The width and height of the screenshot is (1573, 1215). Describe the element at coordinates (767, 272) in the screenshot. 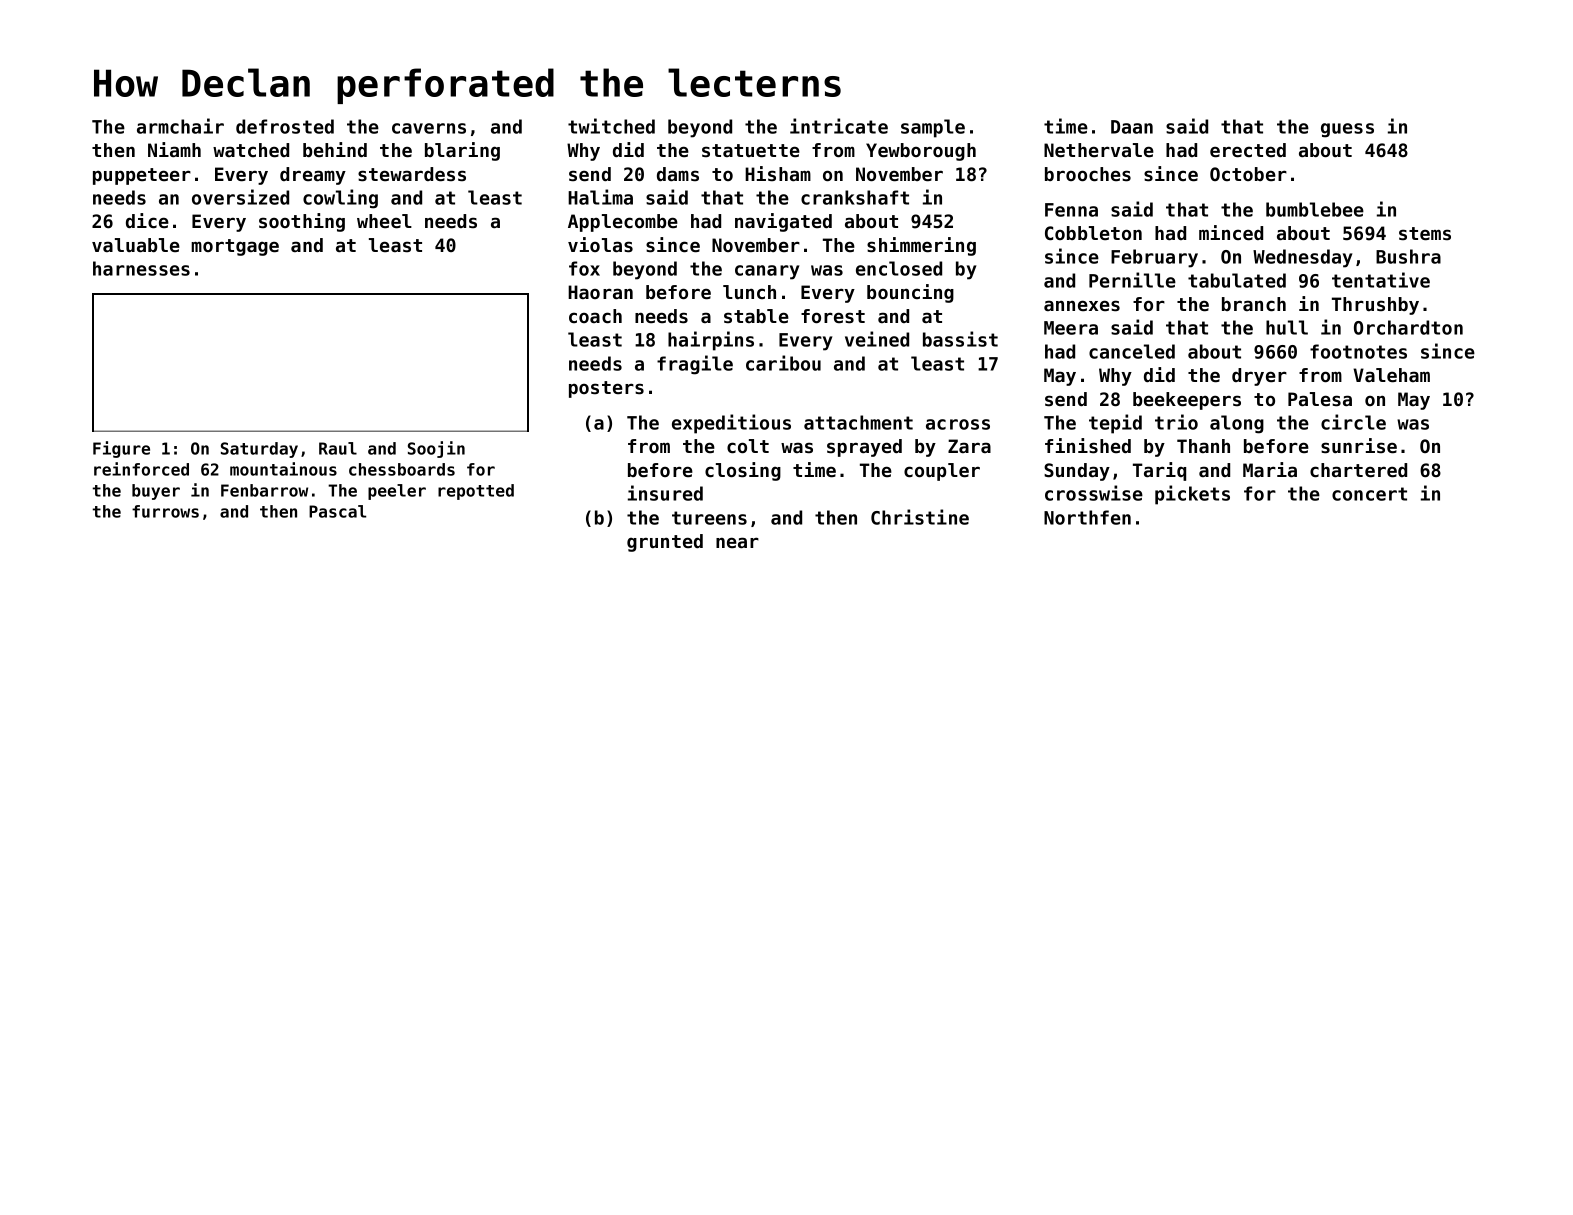

I see `canary` at that location.
